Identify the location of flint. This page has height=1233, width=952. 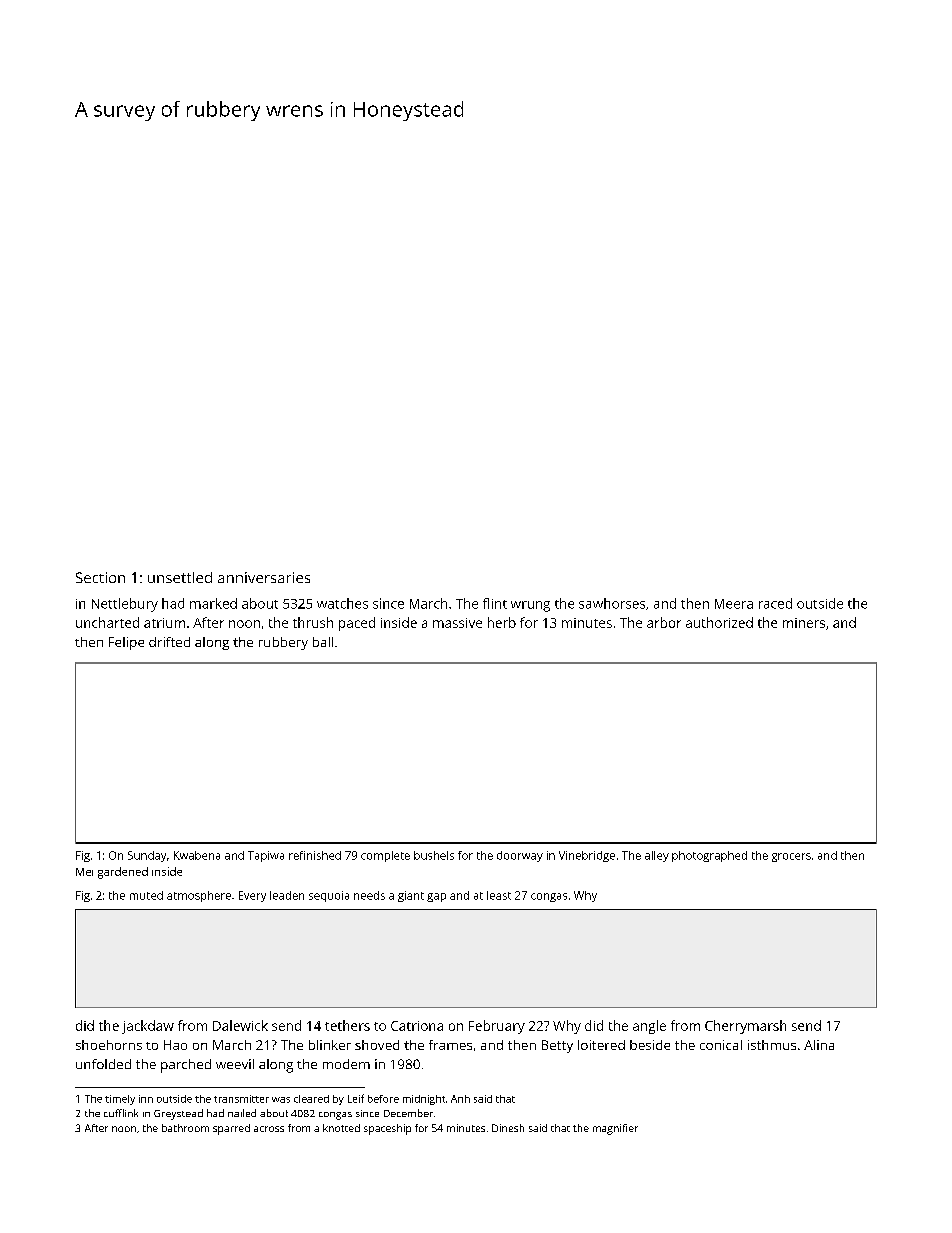
(495, 603).
